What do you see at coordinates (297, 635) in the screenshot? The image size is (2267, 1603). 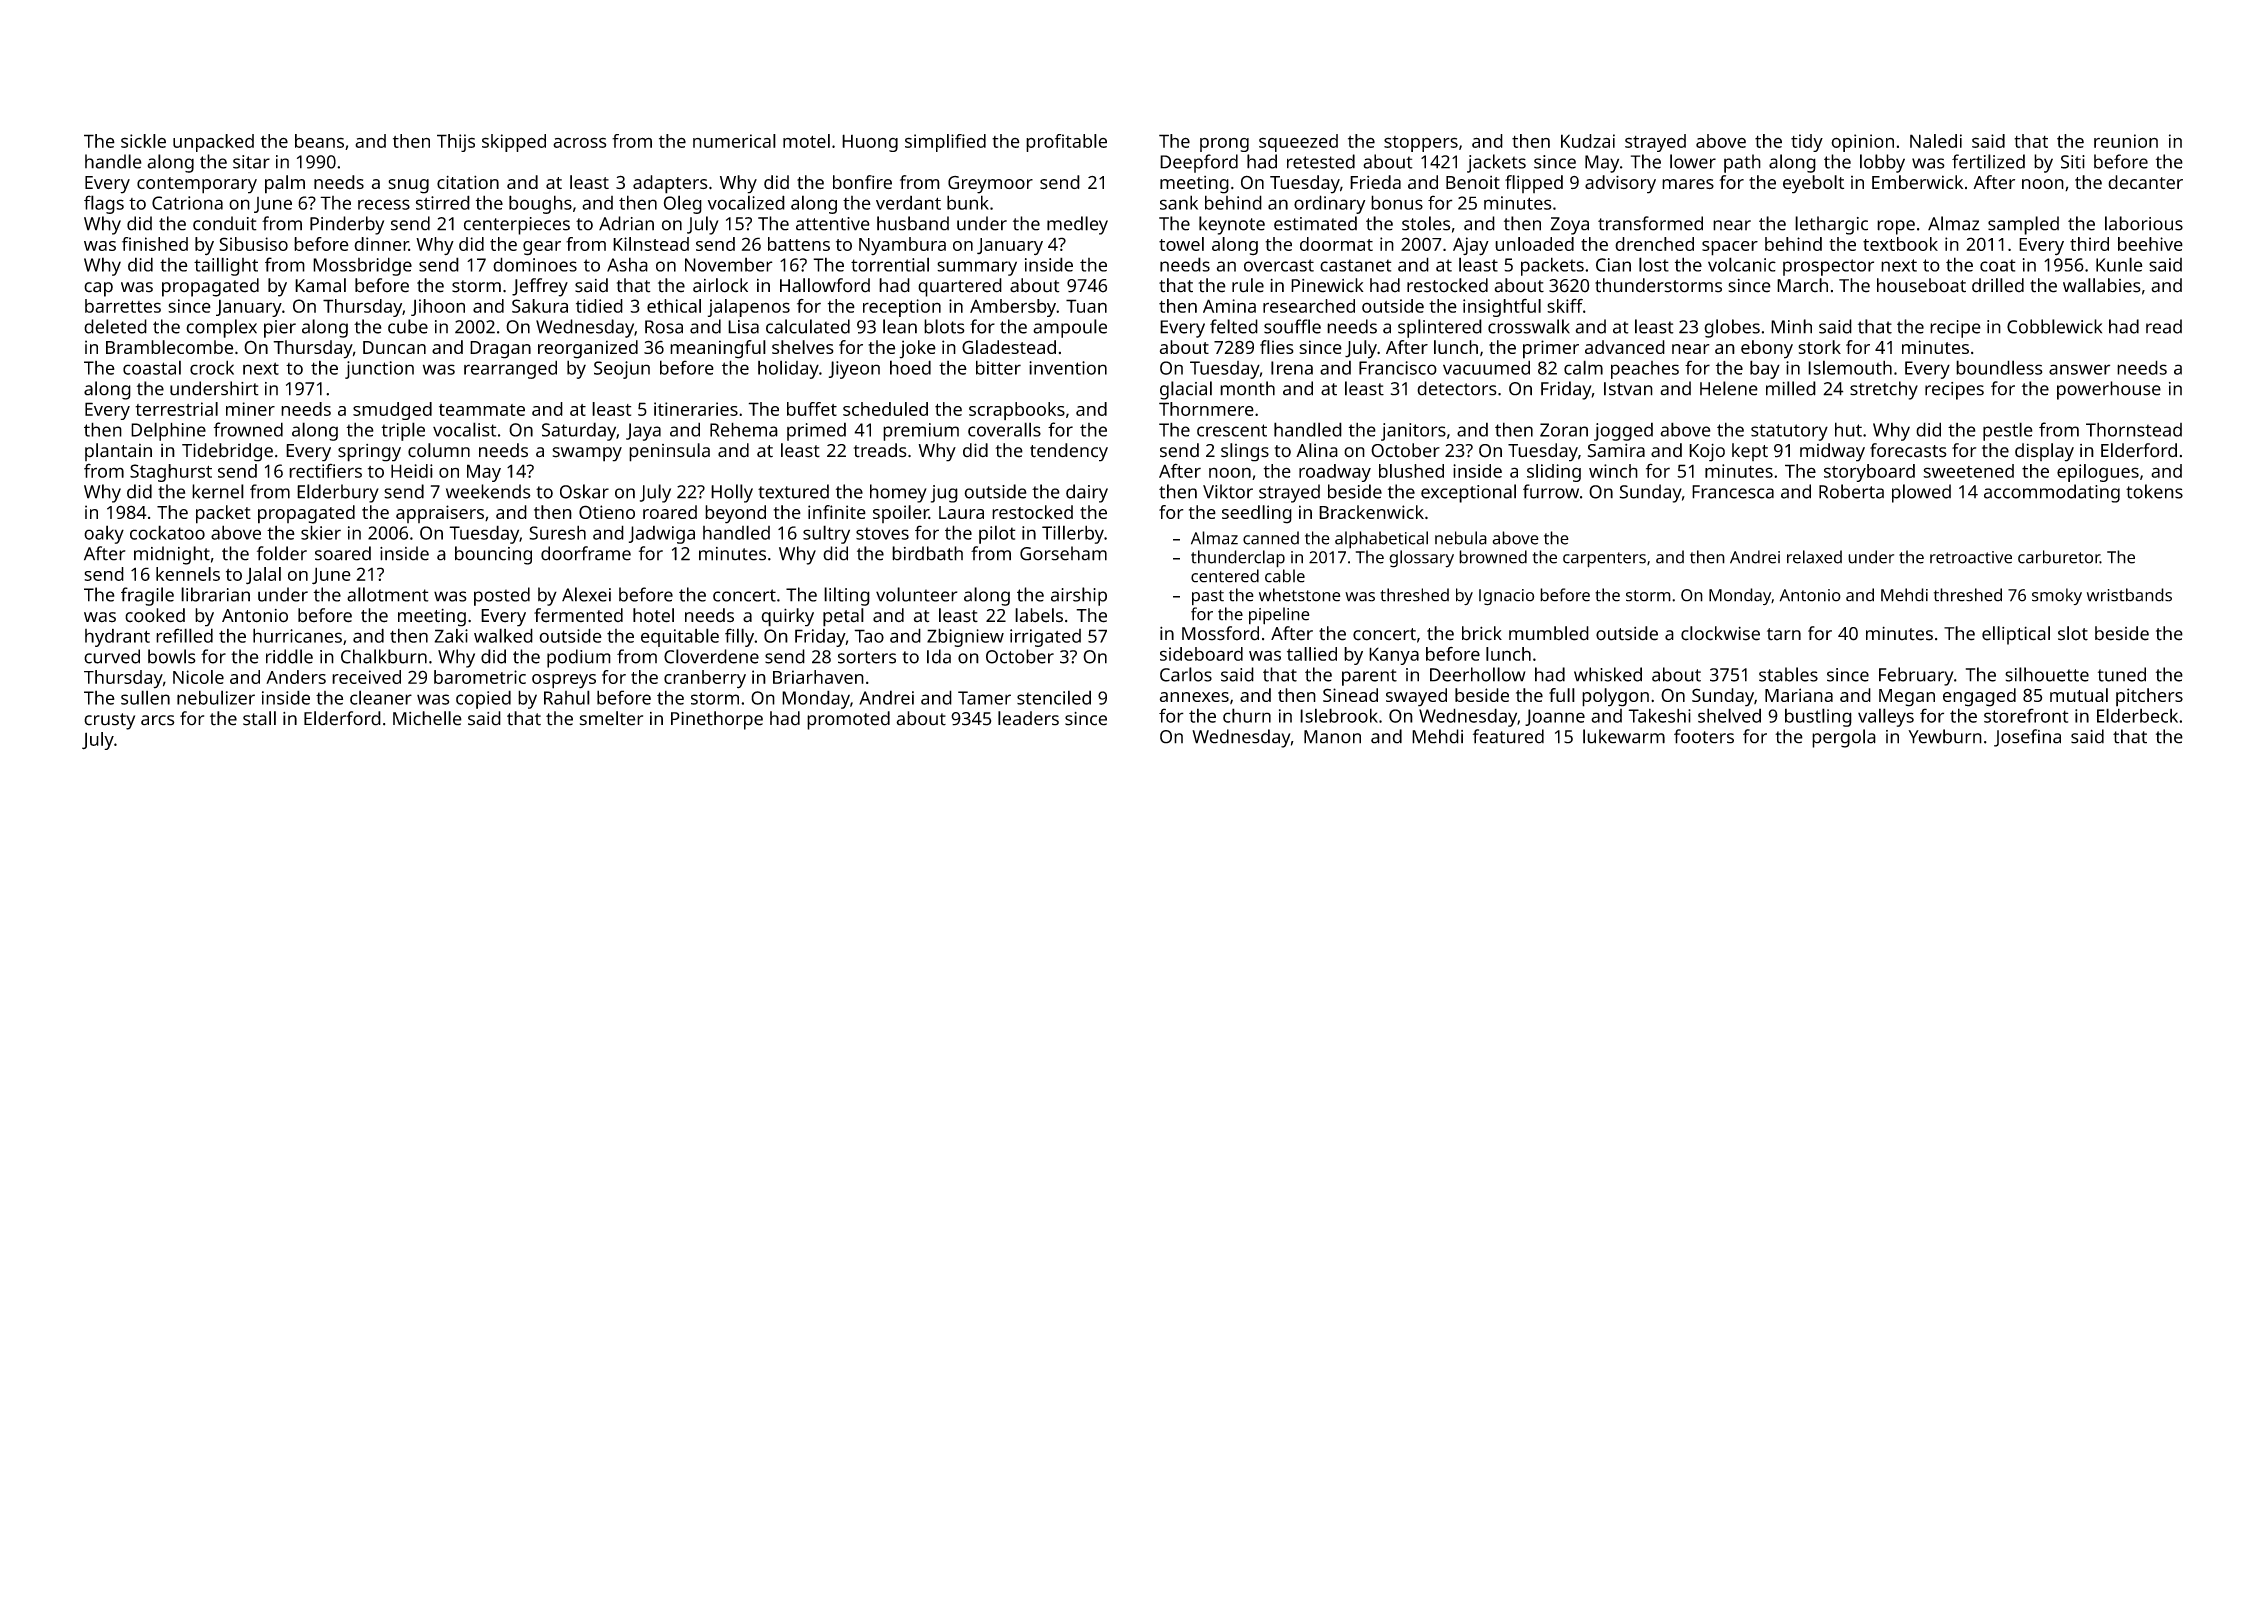 I see `hurricanes` at bounding box center [297, 635].
